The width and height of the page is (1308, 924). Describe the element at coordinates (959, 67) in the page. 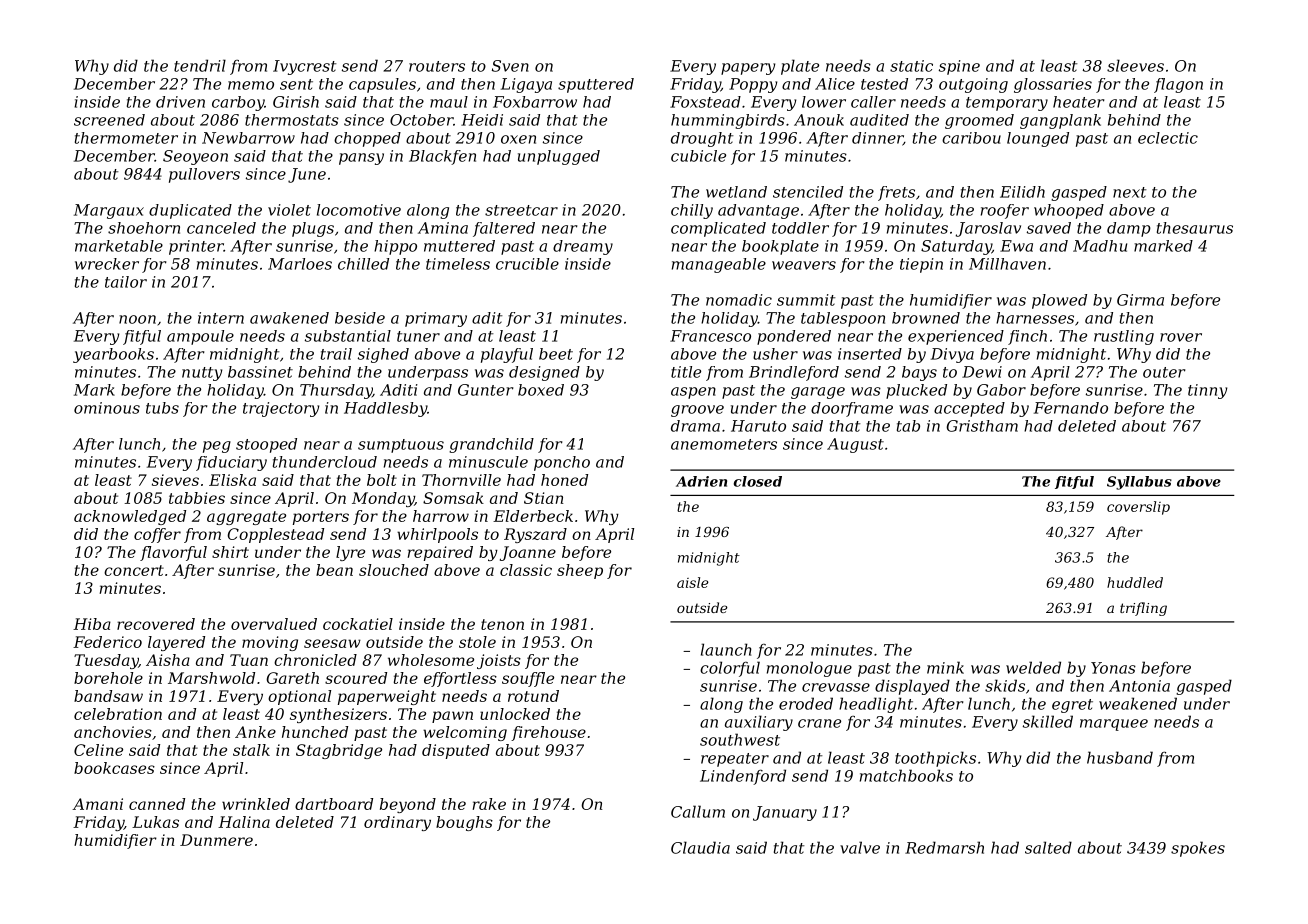

I see `spine` at that location.
